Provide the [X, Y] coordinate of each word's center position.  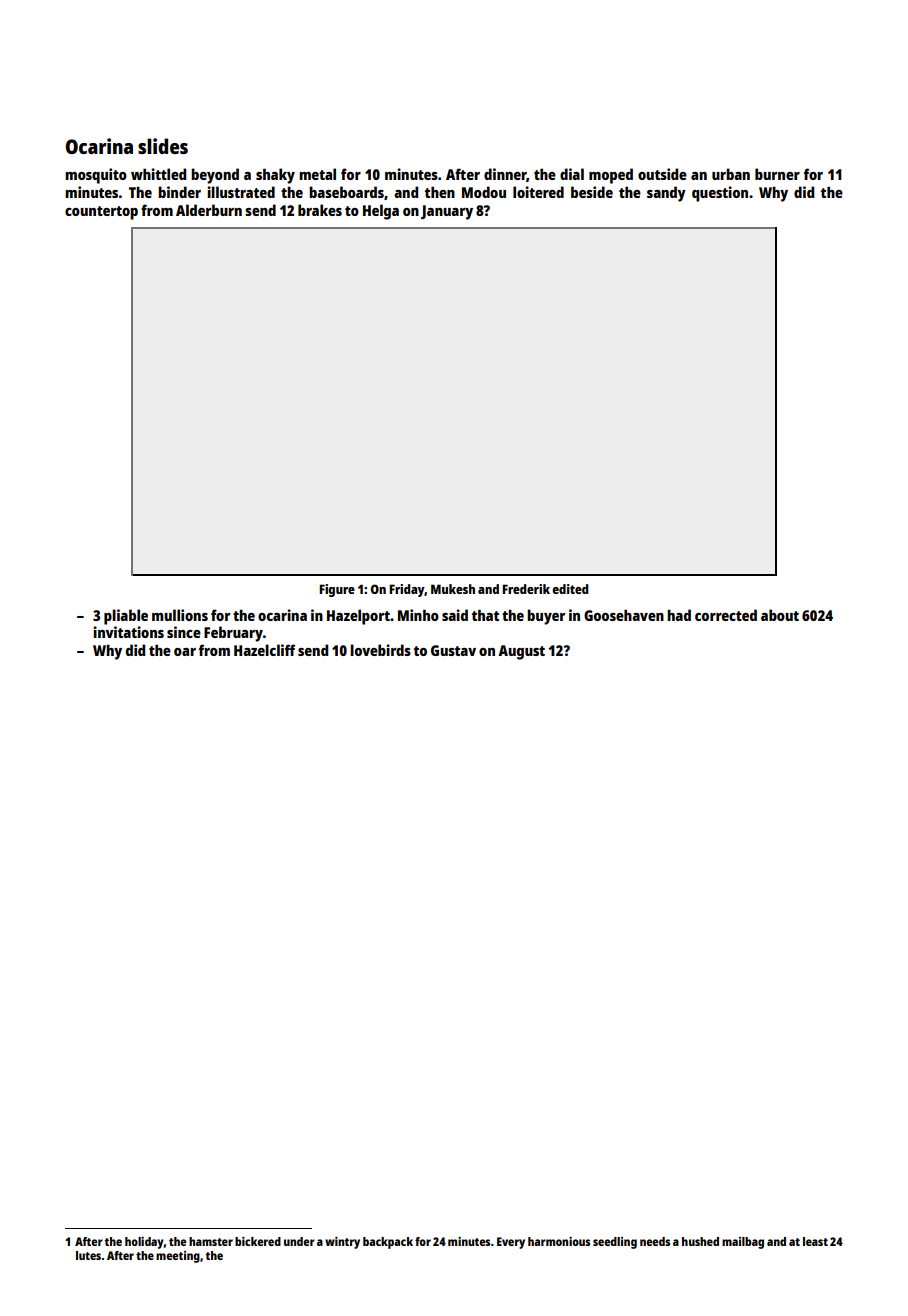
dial [572, 174]
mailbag [743, 1243]
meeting [178, 1257]
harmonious [559, 1241]
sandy [666, 194]
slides [163, 146]
